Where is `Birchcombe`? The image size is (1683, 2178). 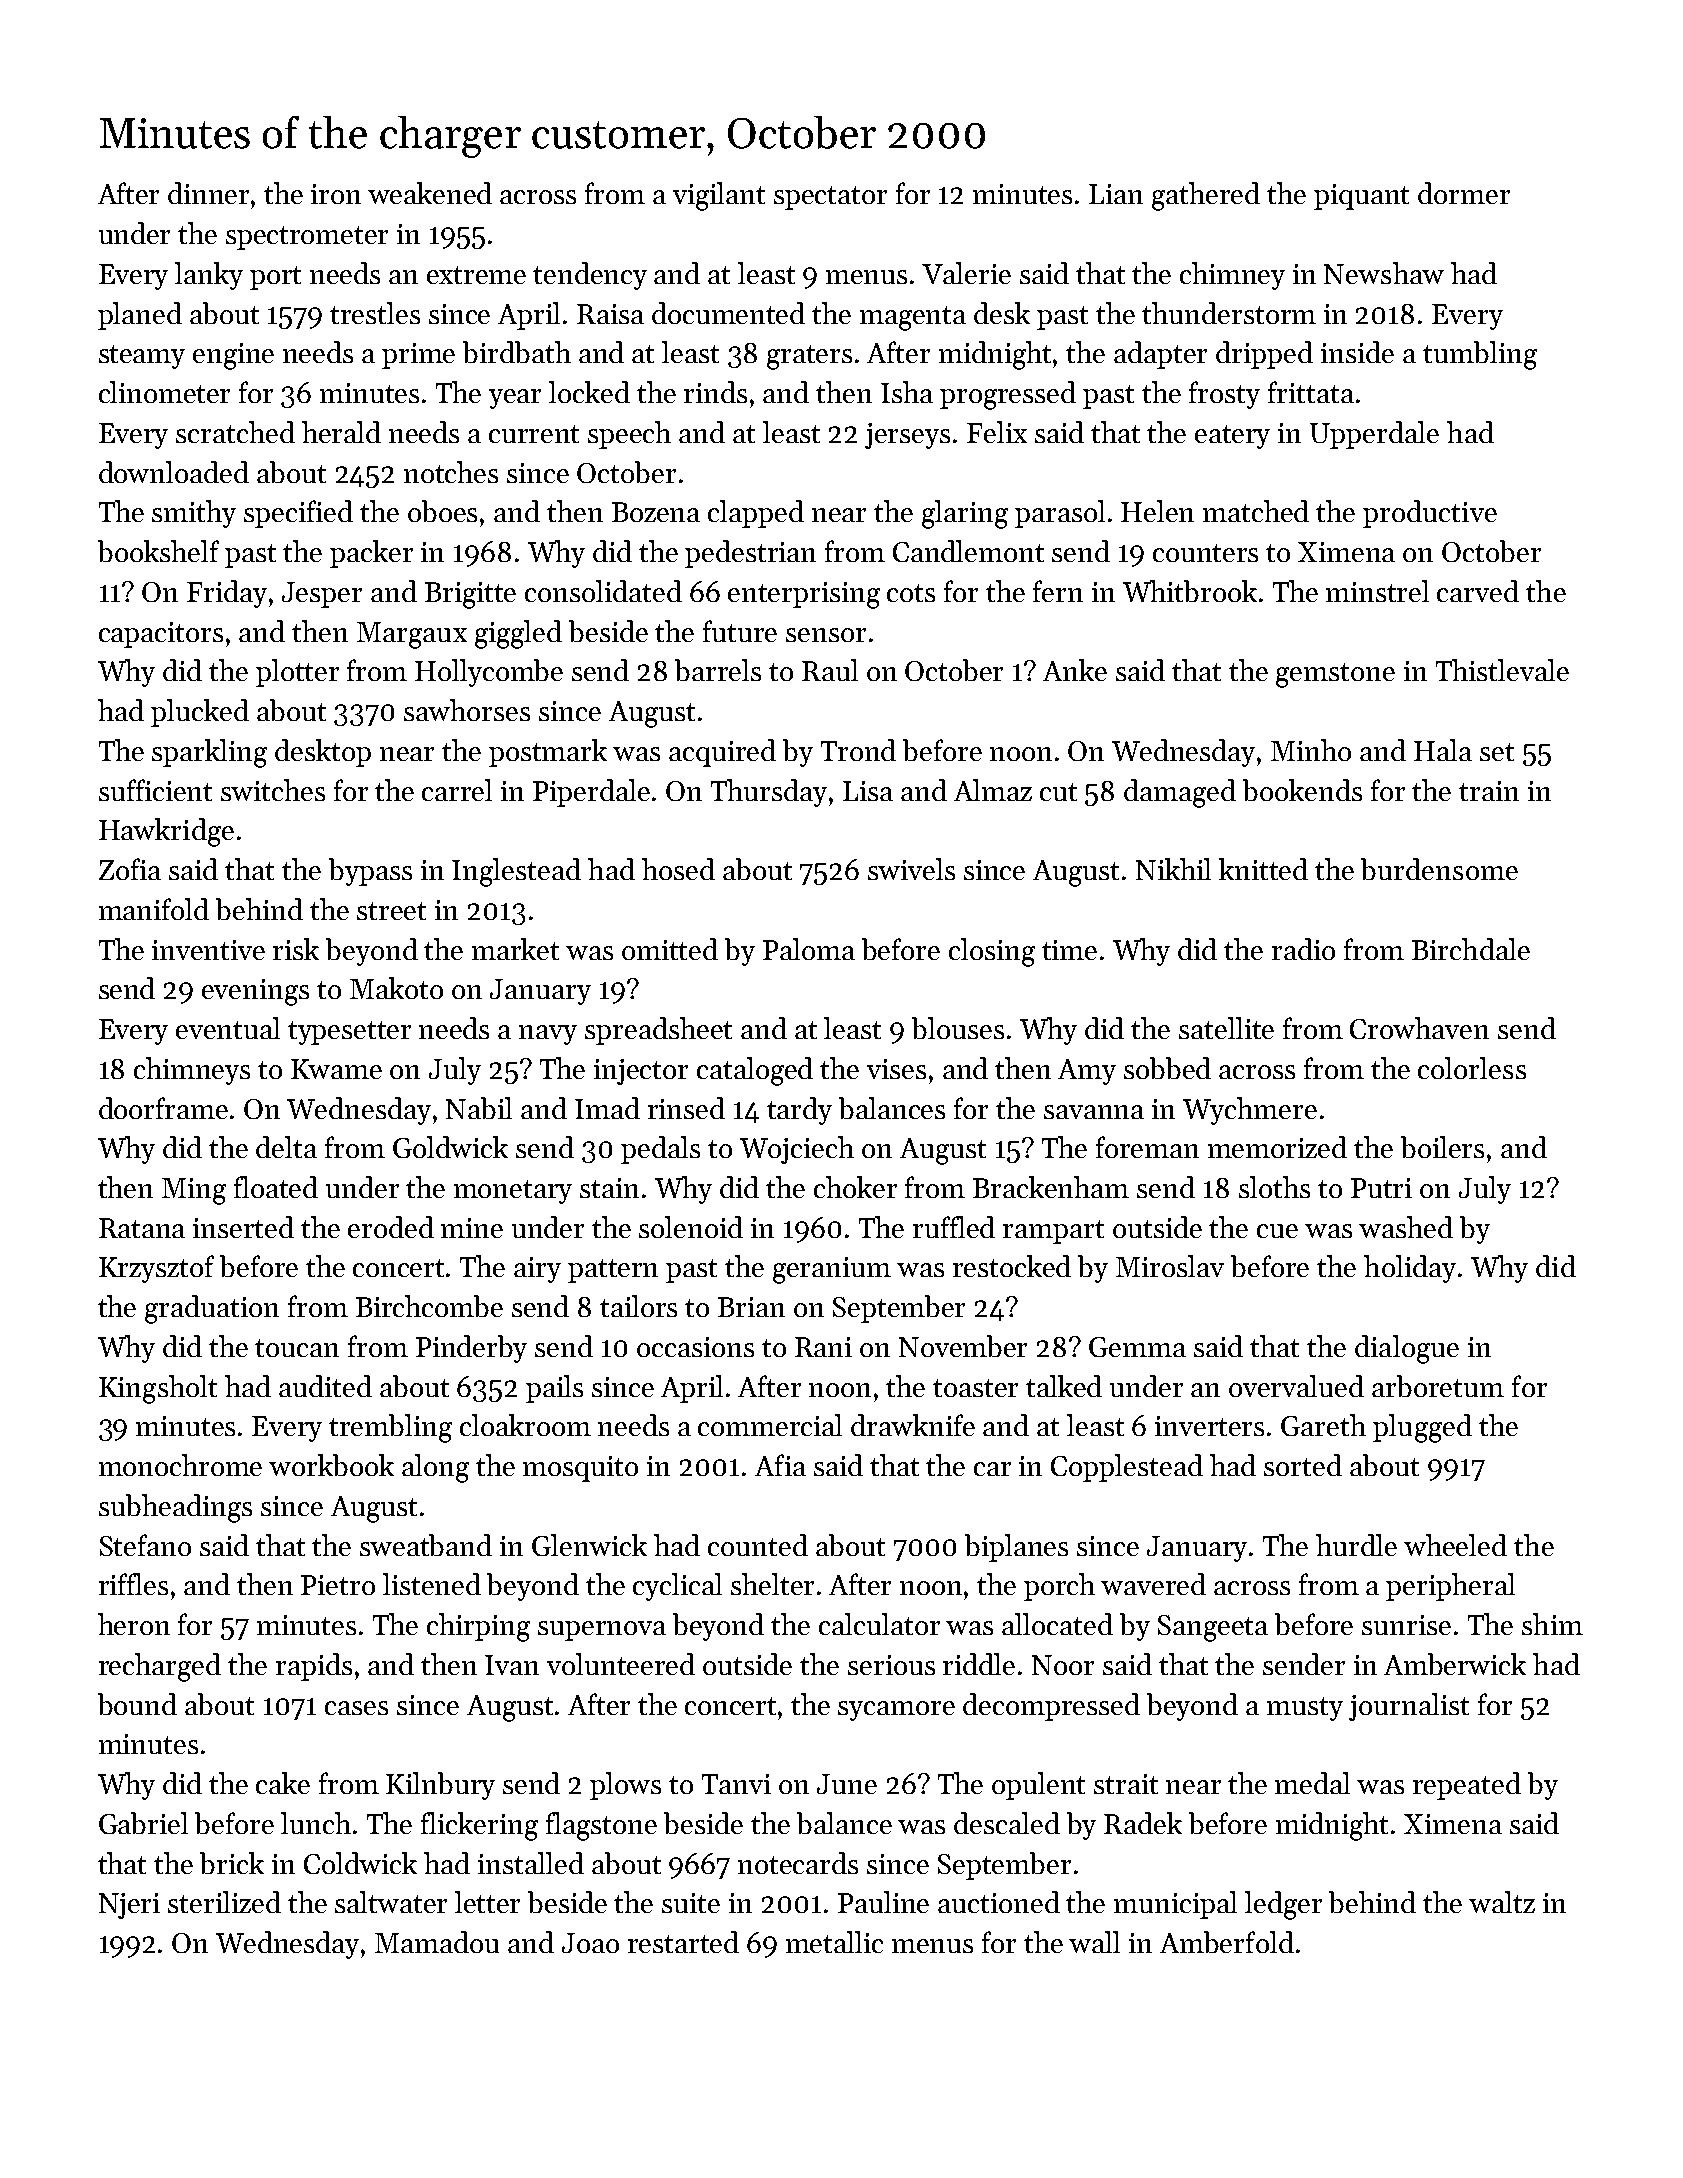 Birchcombe is located at coordinates (429, 1306).
